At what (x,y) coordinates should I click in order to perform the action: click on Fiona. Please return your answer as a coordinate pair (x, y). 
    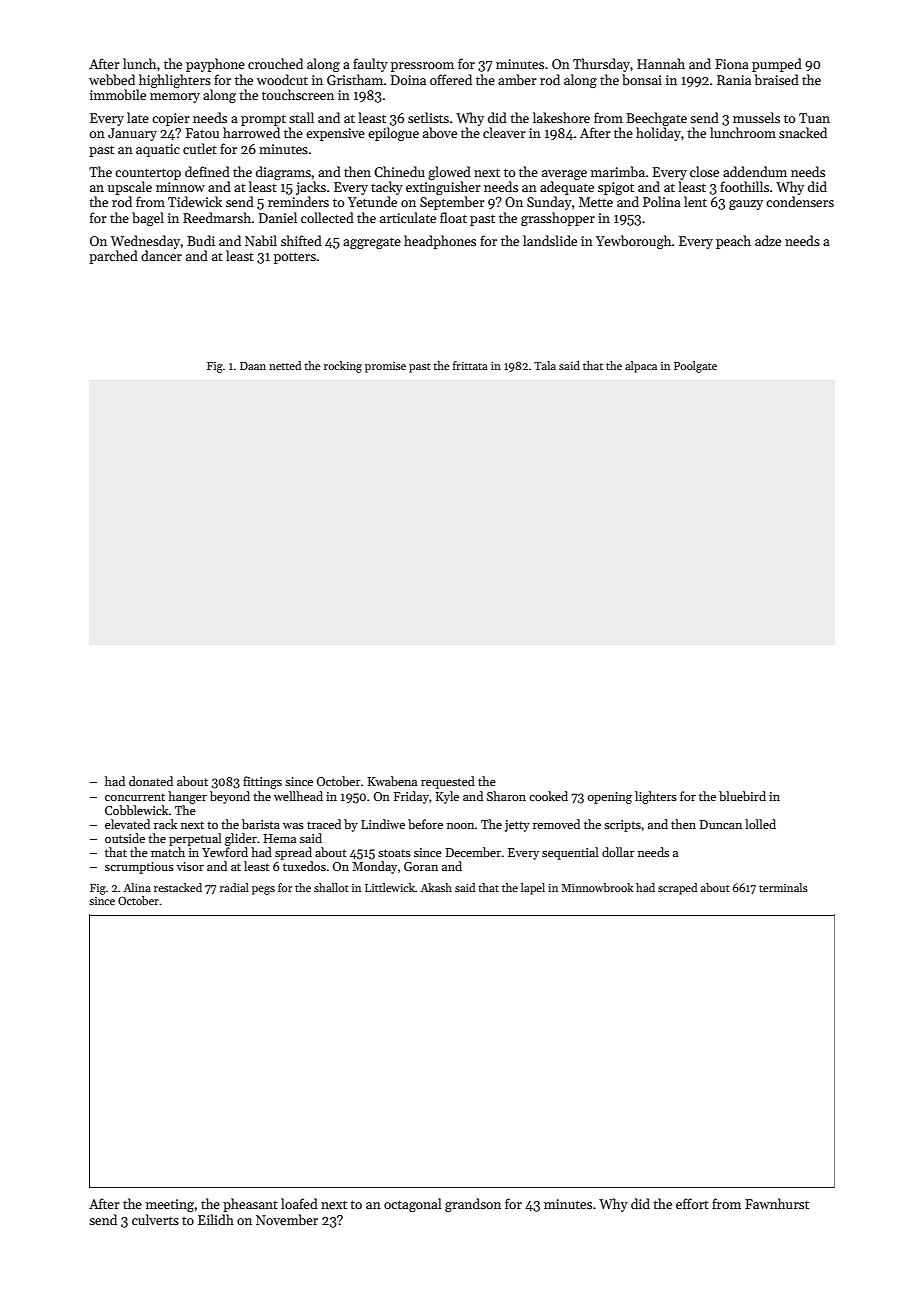
    Looking at the image, I should click on (732, 64).
